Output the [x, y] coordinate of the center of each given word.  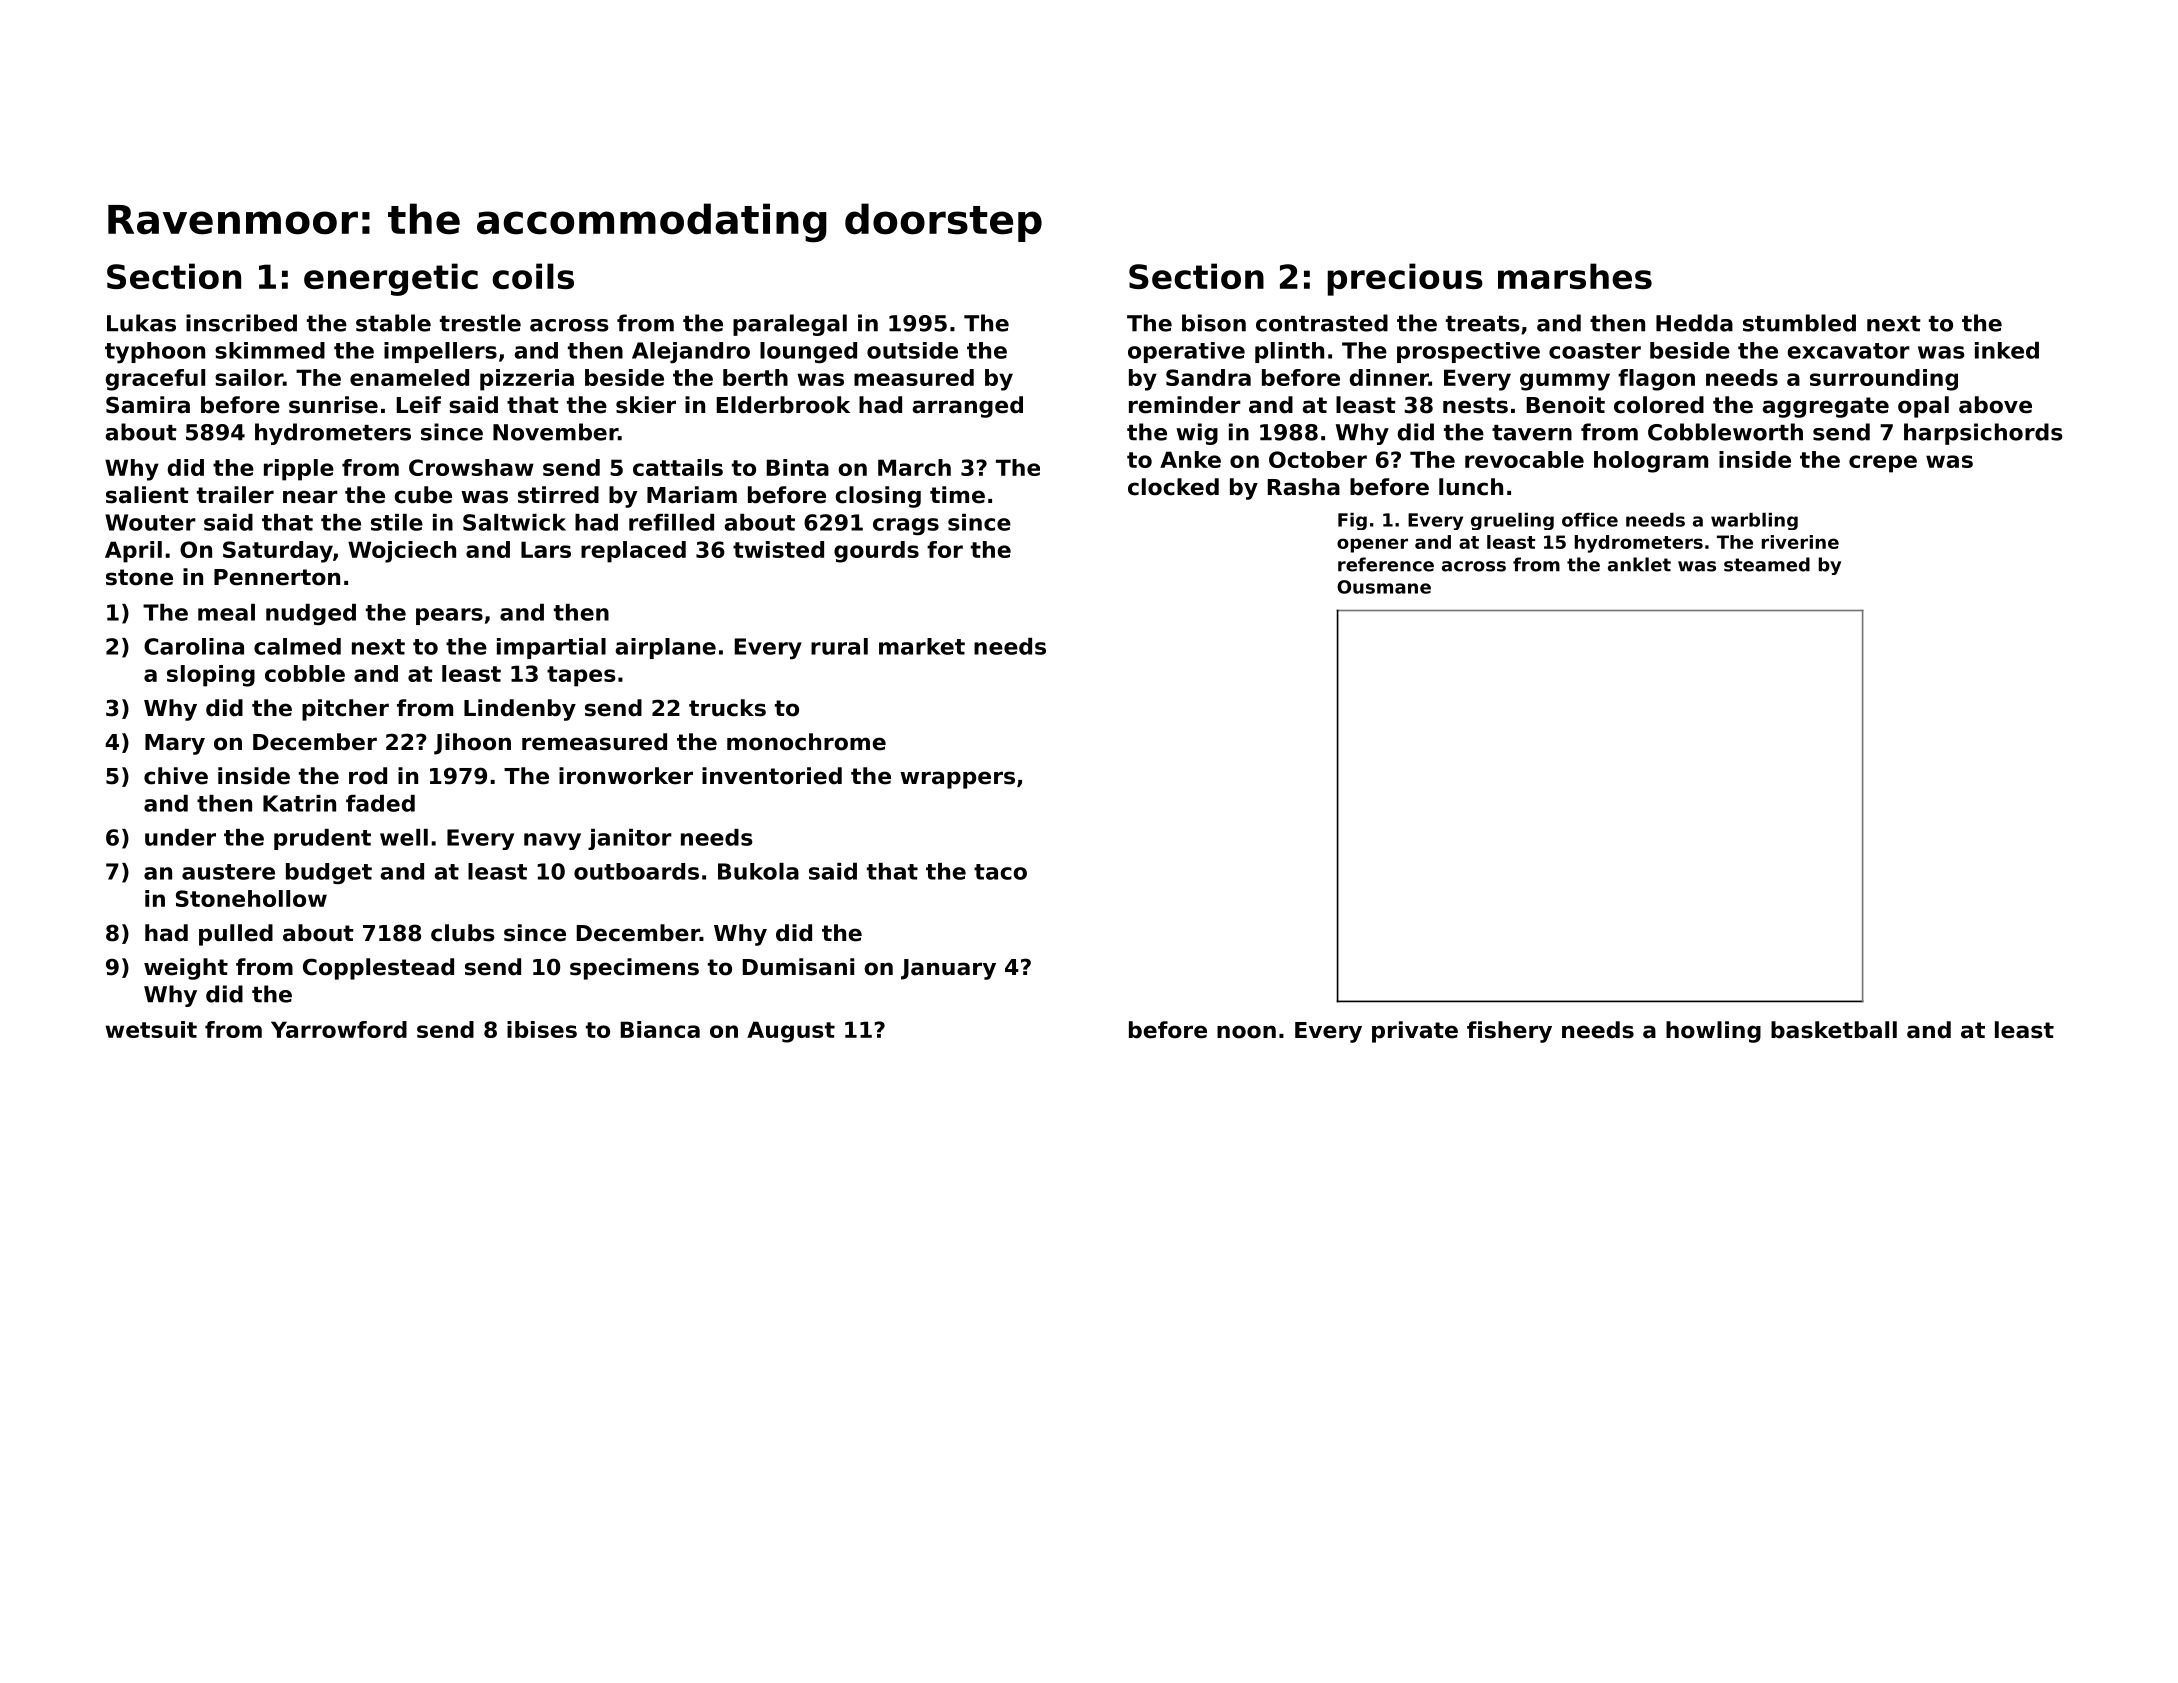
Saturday [278, 552]
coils [533, 276]
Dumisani [798, 967]
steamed [1767, 564]
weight [186, 969]
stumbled [1799, 323]
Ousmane [1384, 587]
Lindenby [520, 710]
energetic [391, 279]
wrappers [957, 780]
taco [1000, 872]
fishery [1509, 1032]
